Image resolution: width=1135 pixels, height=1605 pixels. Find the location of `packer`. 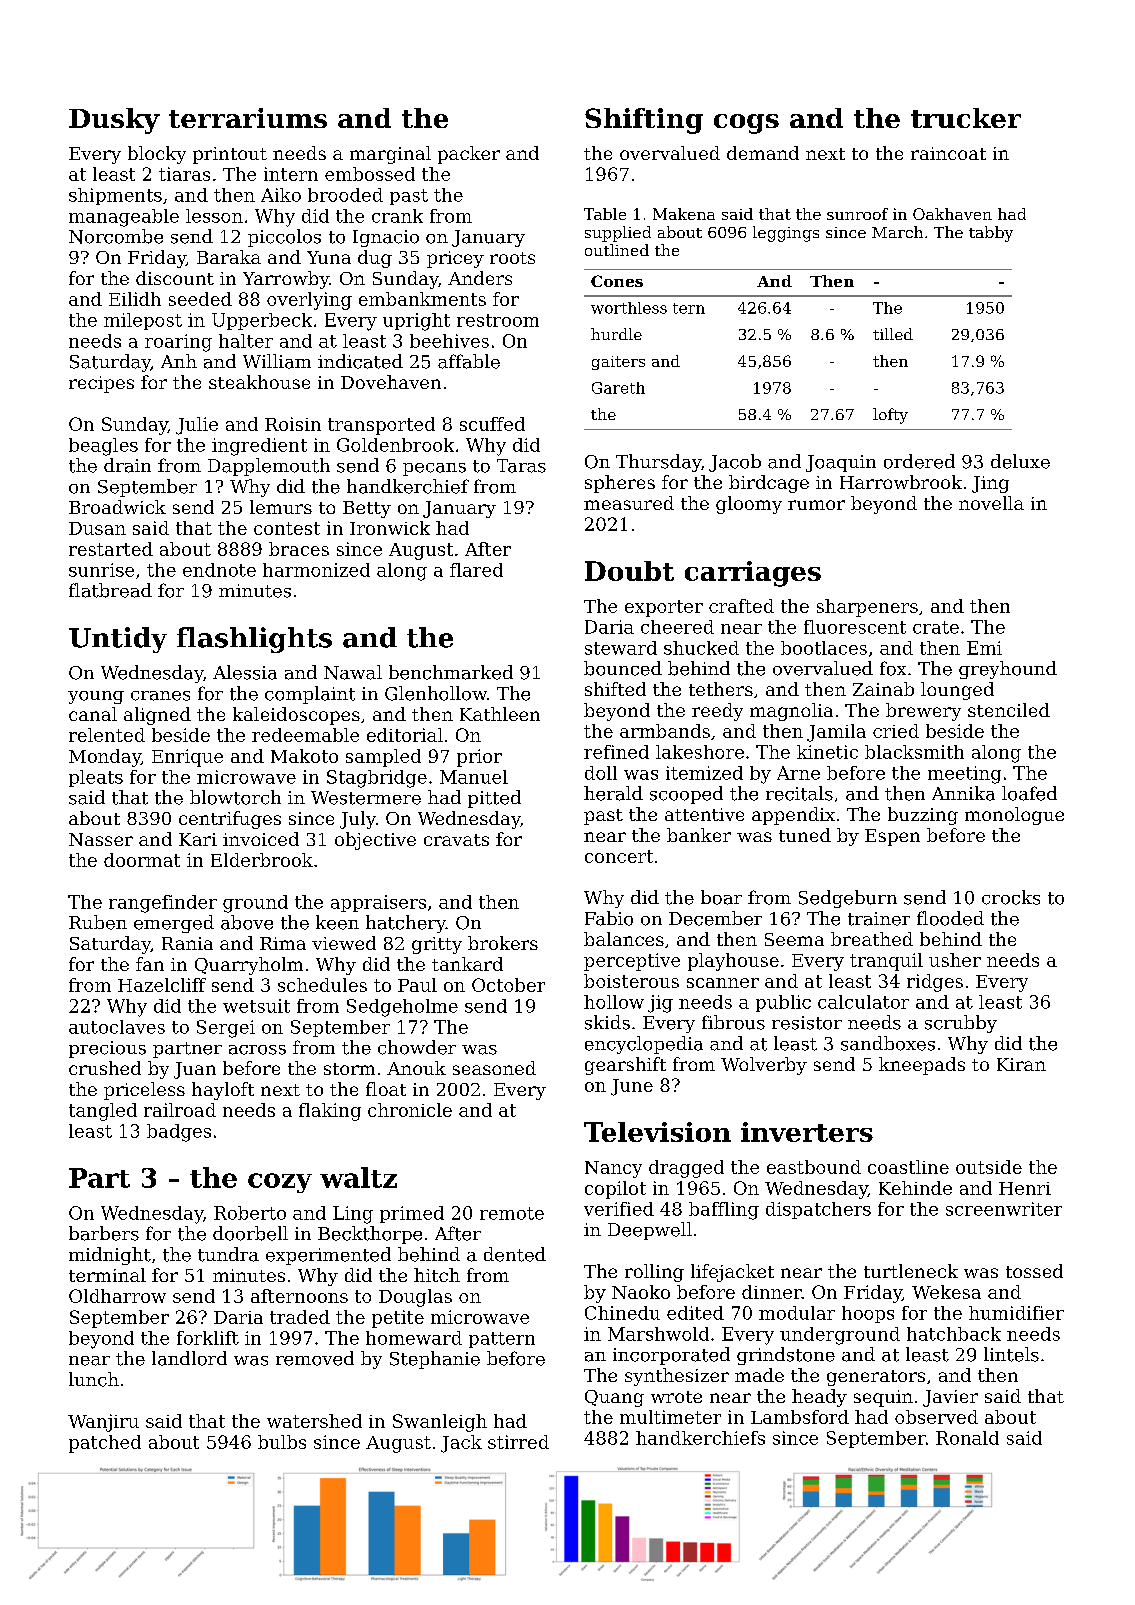

packer is located at coordinates (469, 155).
